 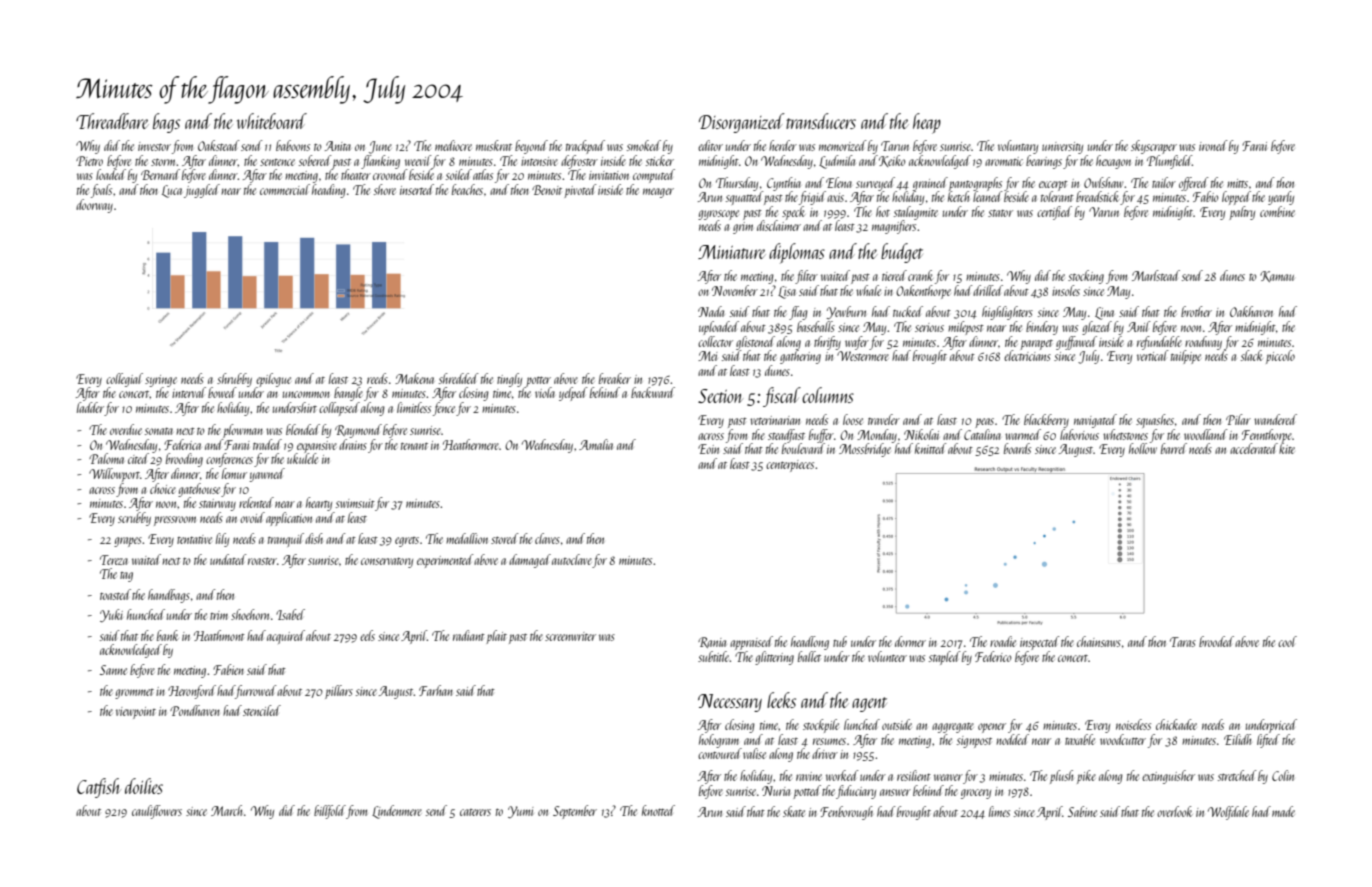 What do you see at coordinates (821, 121) in the screenshot?
I see `transducers` at bounding box center [821, 121].
